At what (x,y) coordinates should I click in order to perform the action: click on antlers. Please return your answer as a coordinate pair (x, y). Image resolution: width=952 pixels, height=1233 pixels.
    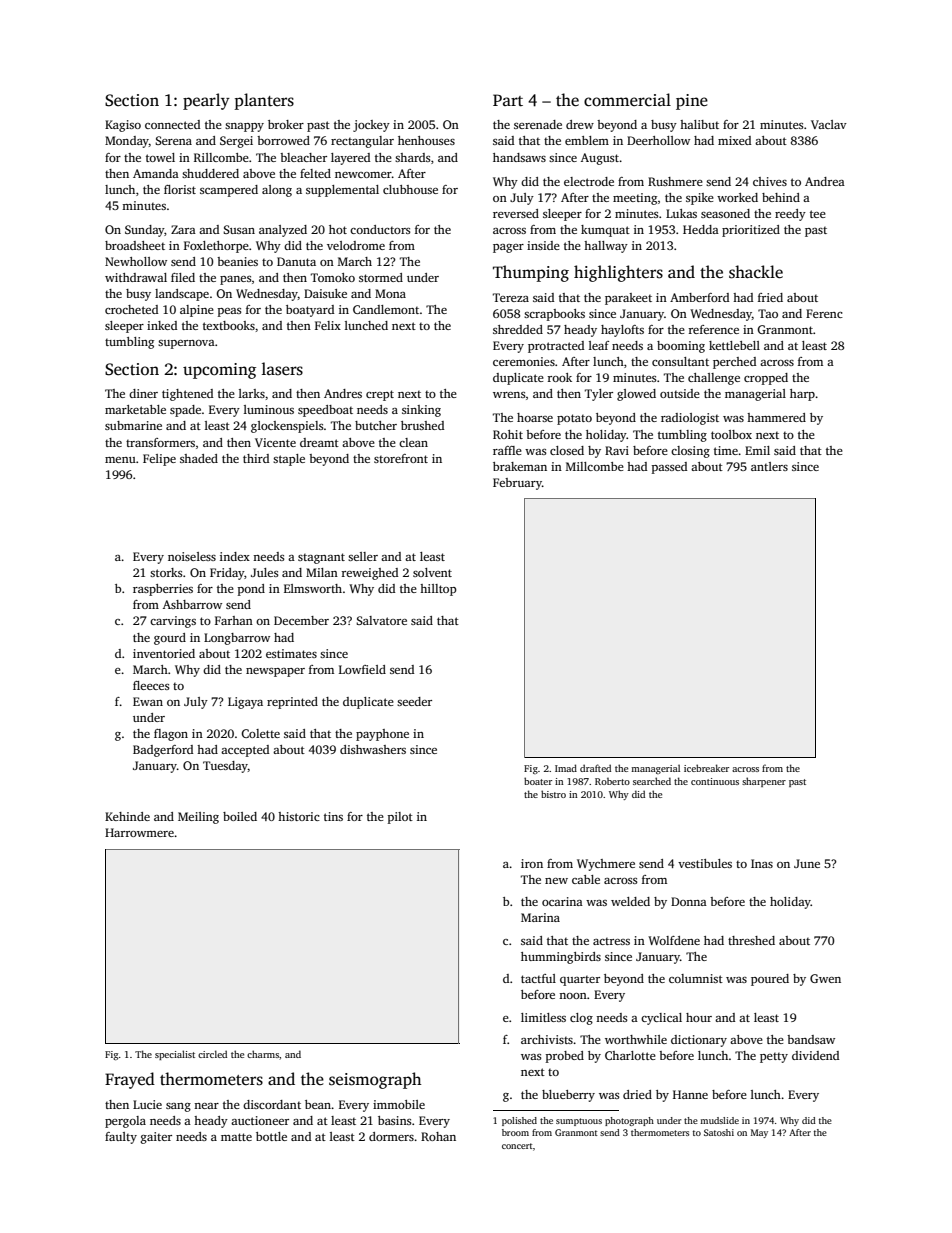
    Looking at the image, I should click on (769, 466).
